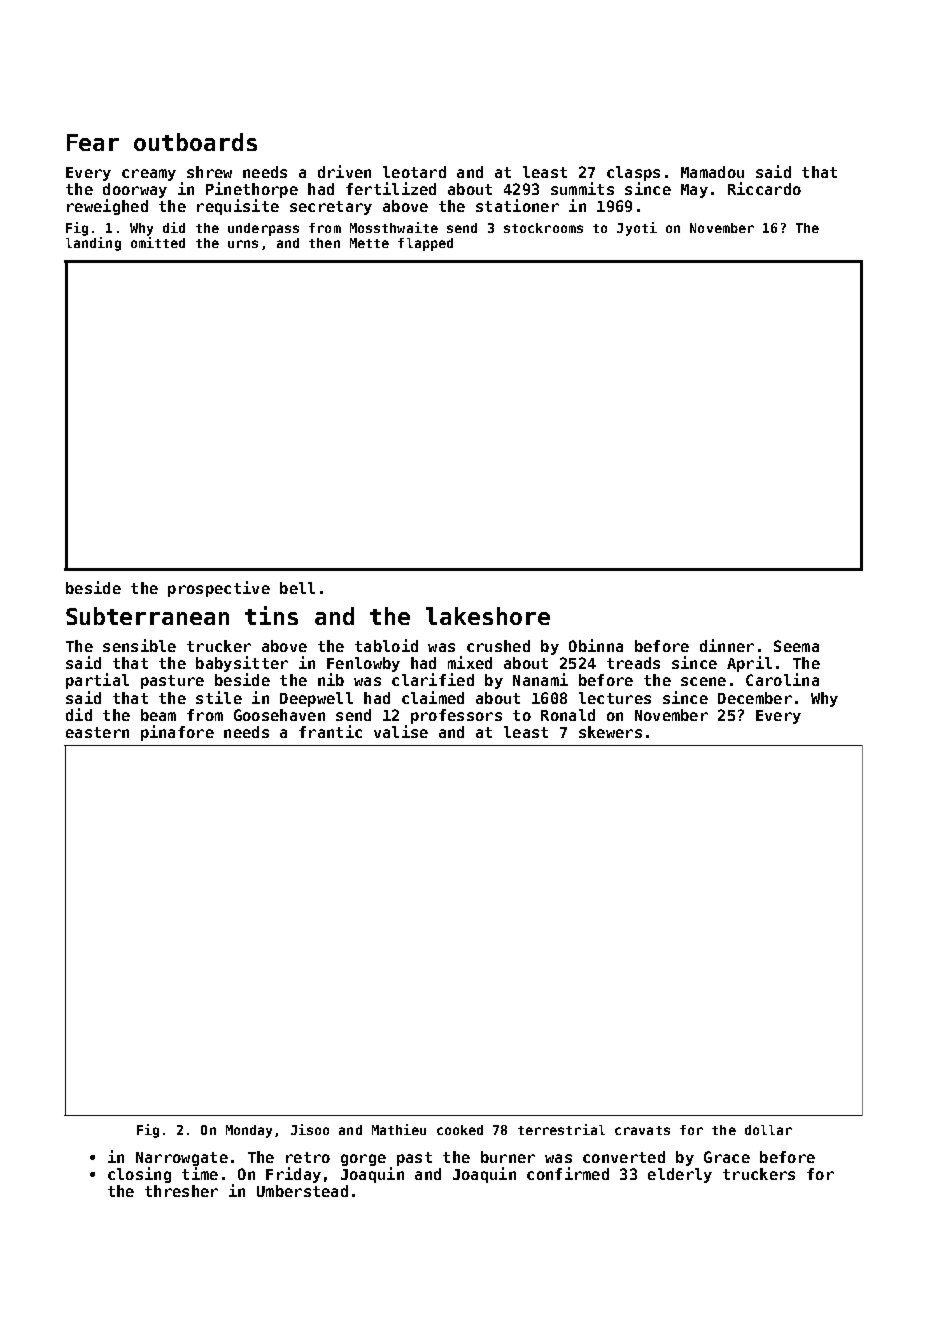 Image resolution: width=928 pixels, height=1317 pixels. What do you see at coordinates (764, 188) in the screenshot?
I see `Riccardo` at bounding box center [764, 188].
